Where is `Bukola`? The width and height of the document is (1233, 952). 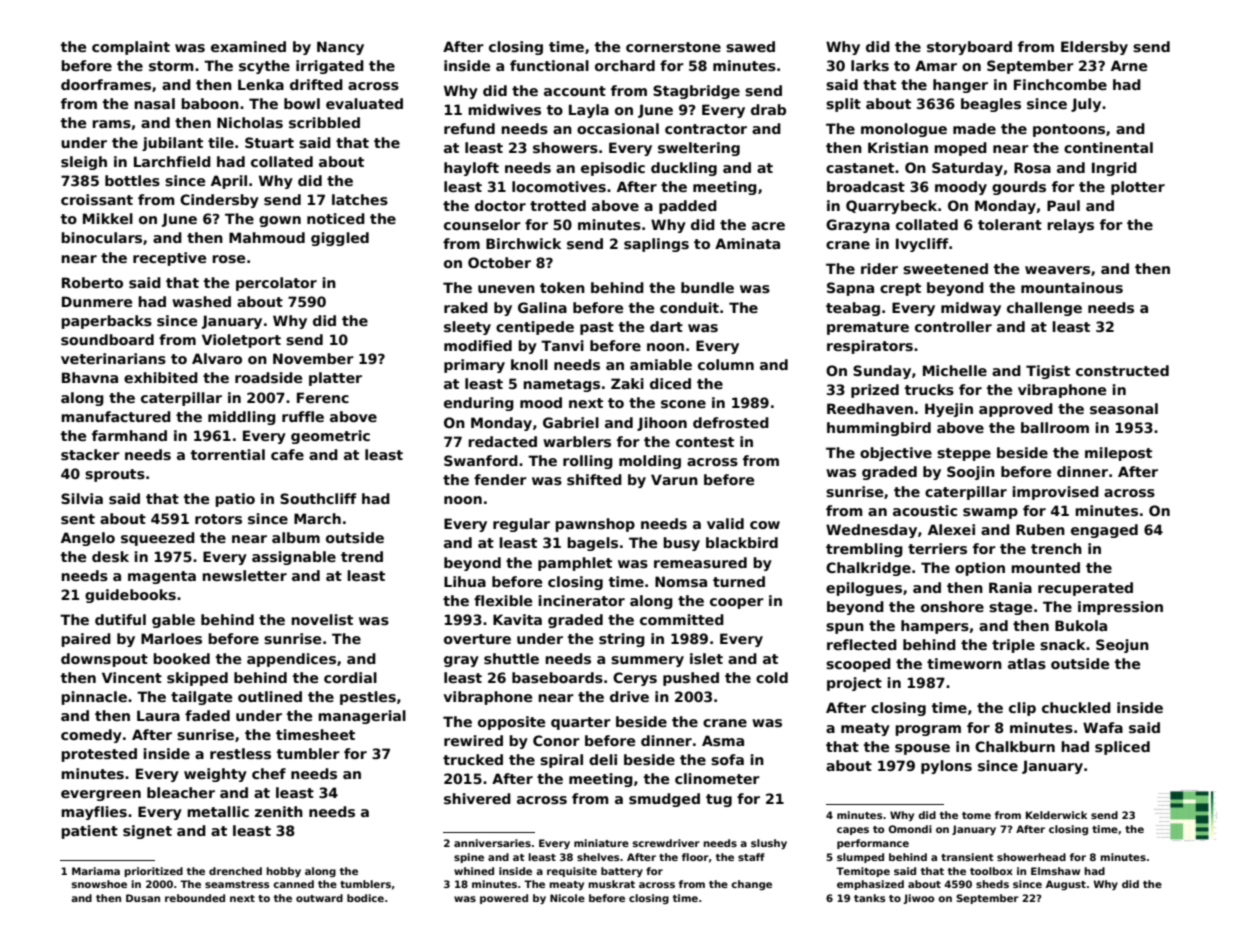
Bukola is located at coordinates (1081, 625).
